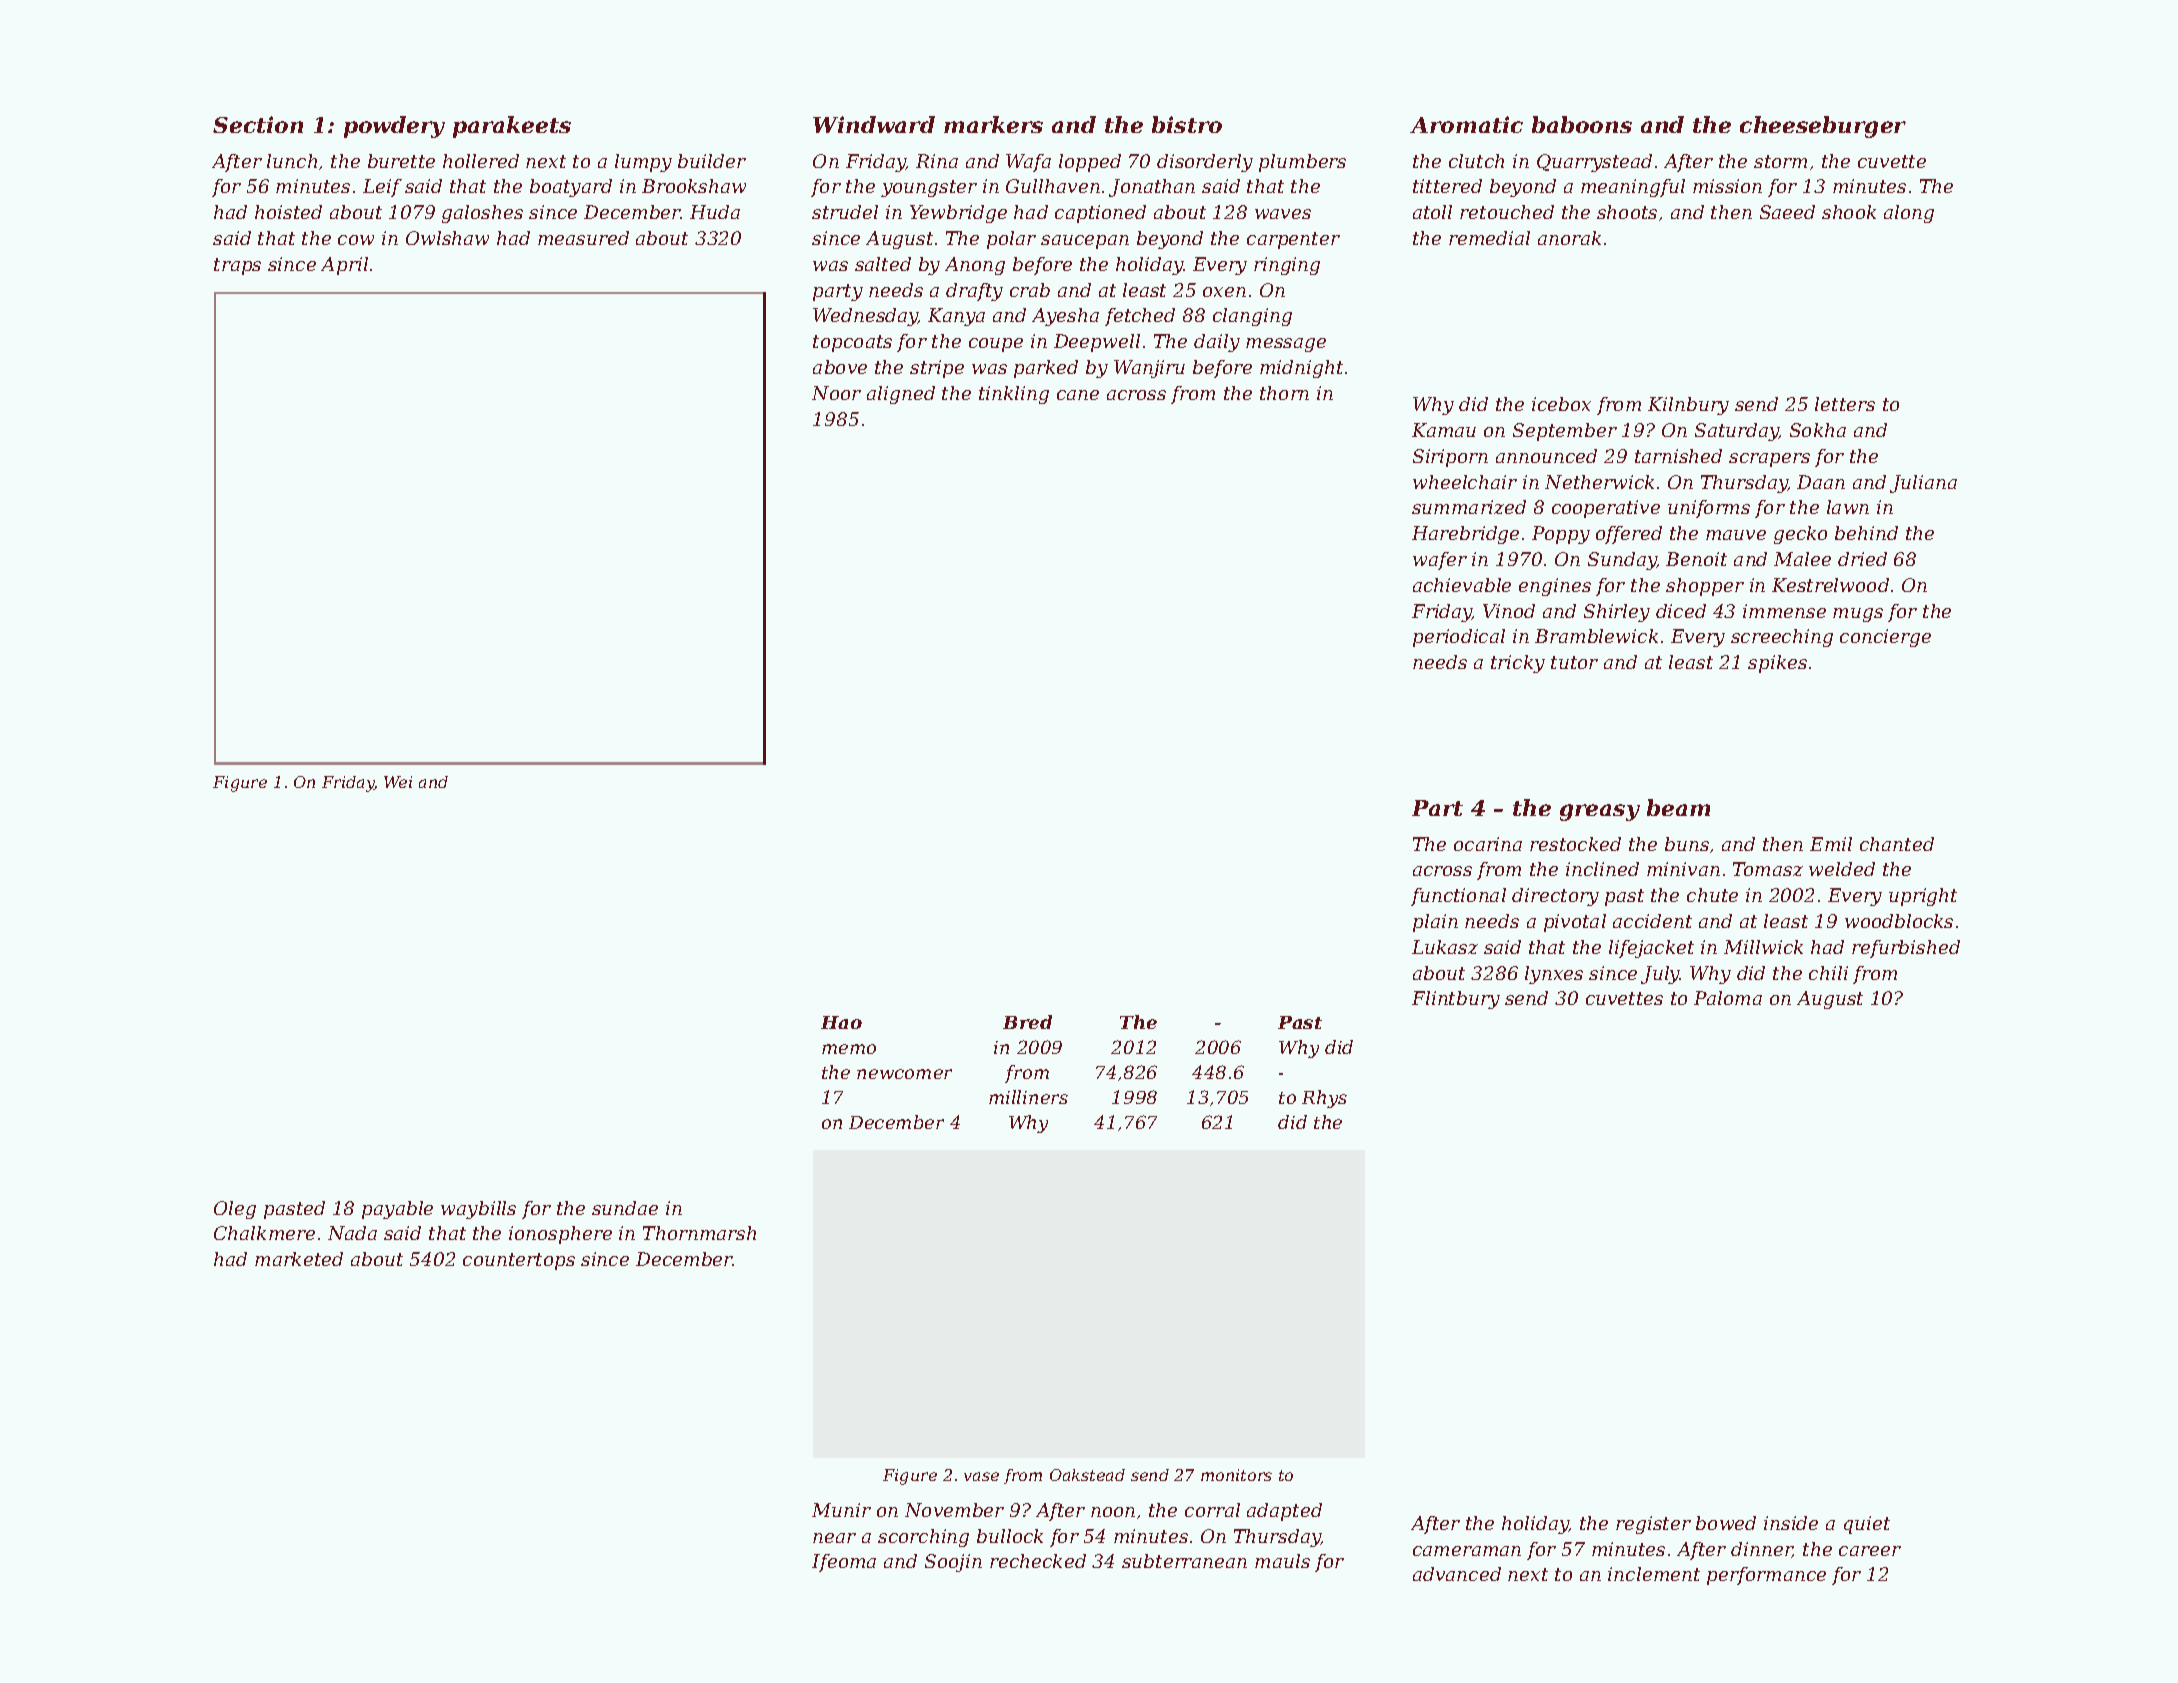 The width and height of the screenshot is (2178, 1683). I want to click on Paloma, so click(1728, 998).
